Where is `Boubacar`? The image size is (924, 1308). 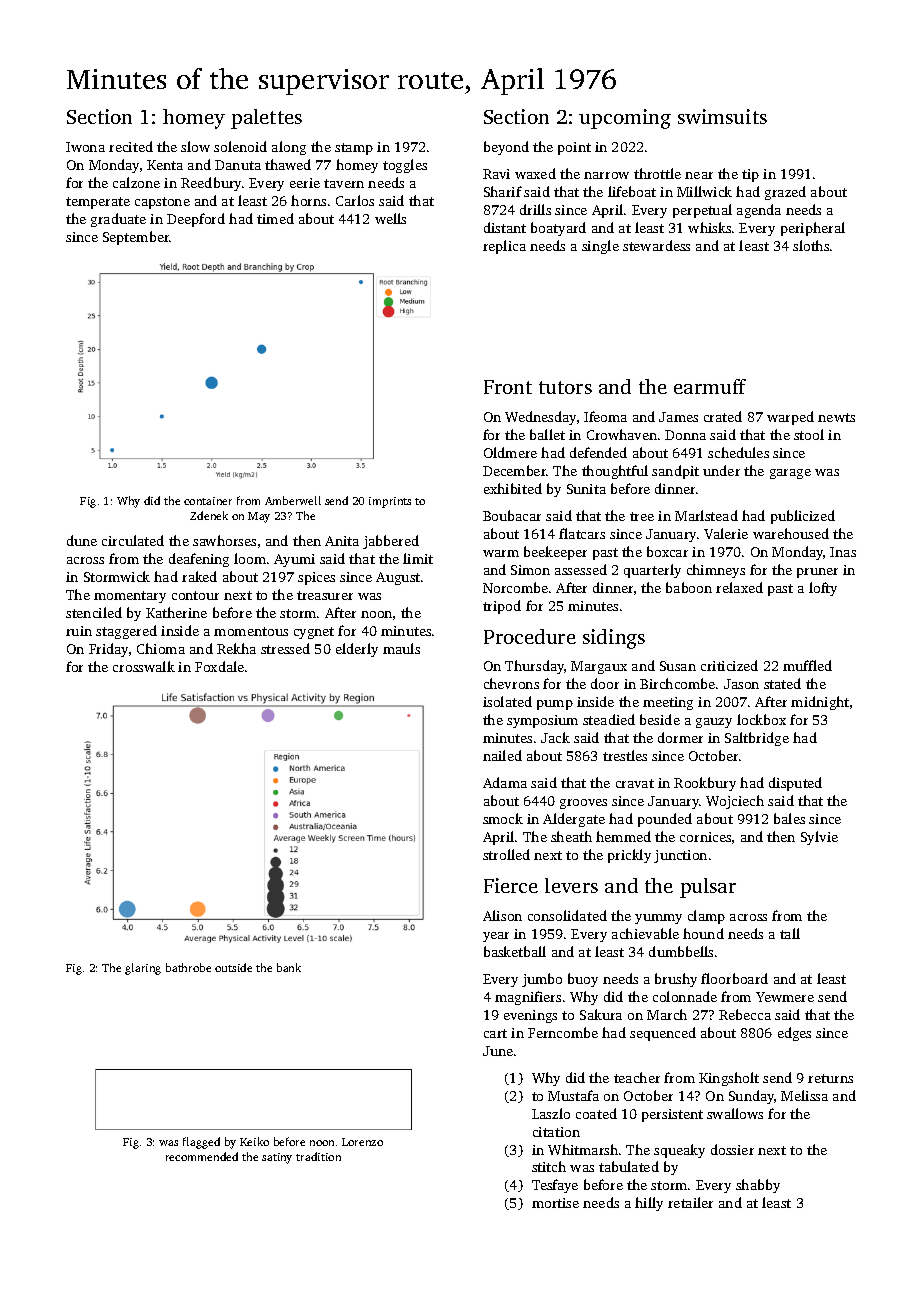 Boubacar is located at coordinates (512, 515).
